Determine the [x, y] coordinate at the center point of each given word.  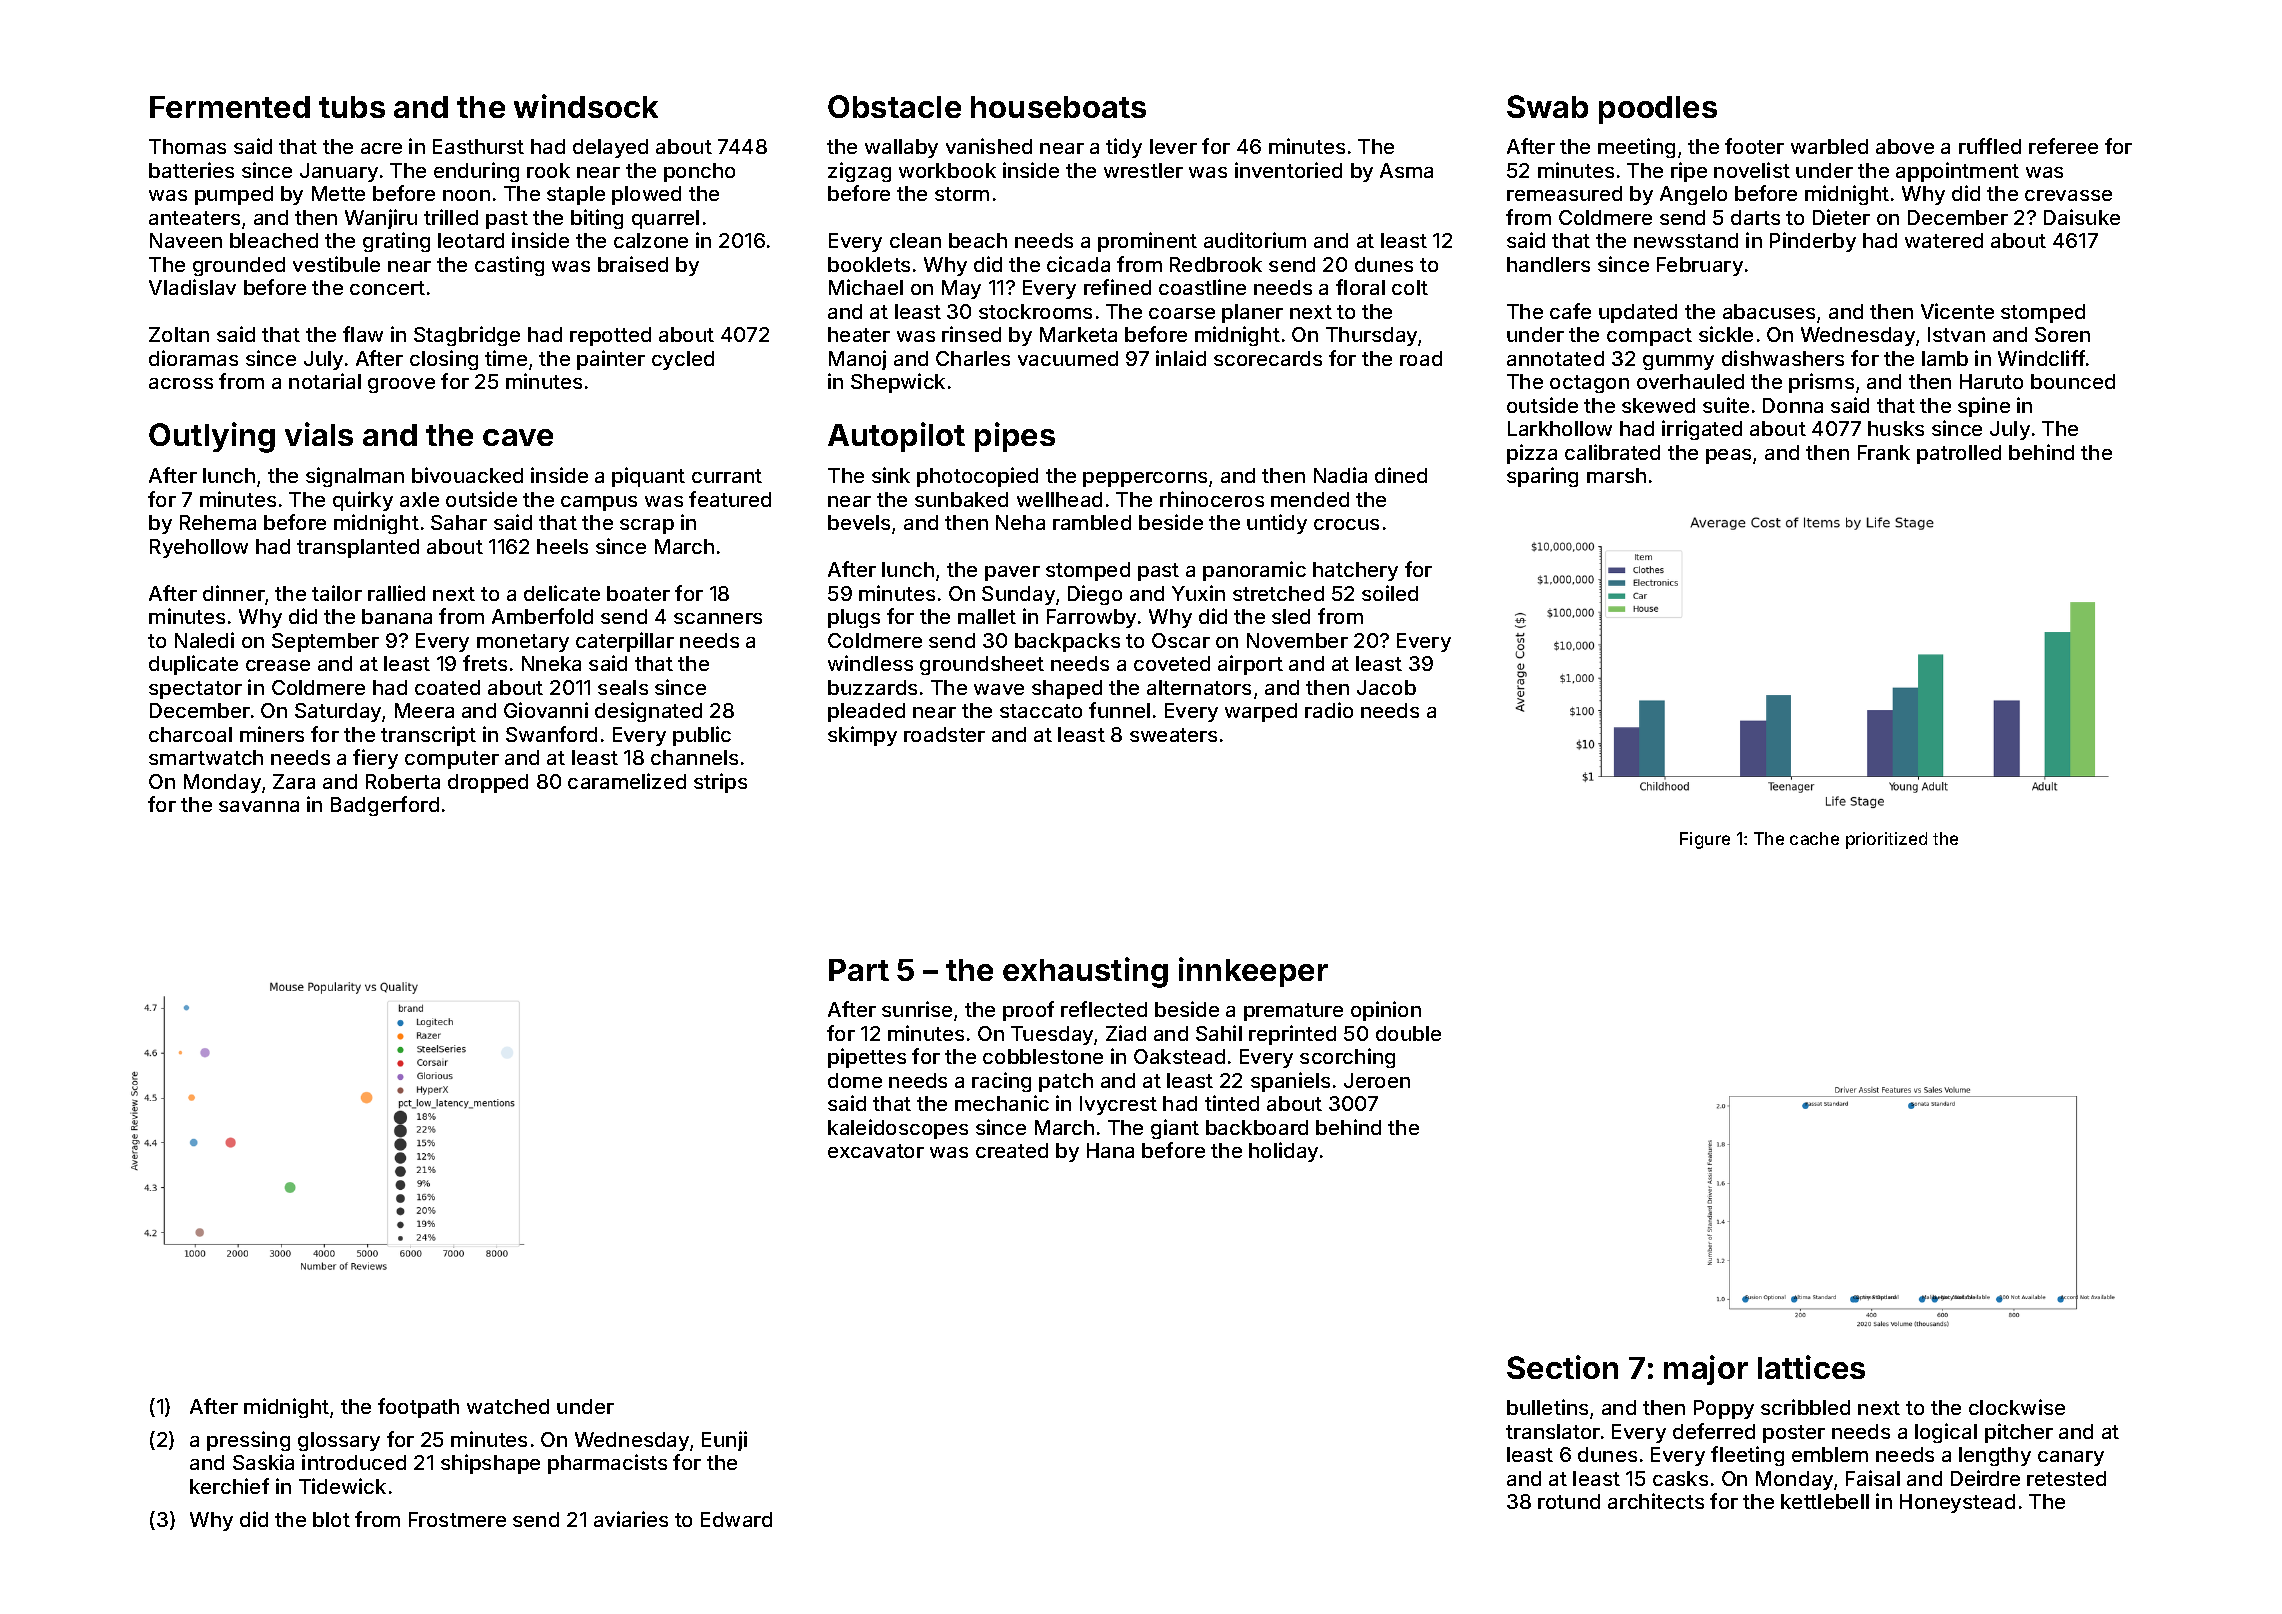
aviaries [631, 1519]
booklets [869, 264]
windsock [586, 106]
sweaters [1173, 735]
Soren [2062, 334]
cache [1814, 838]
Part [859, 970]
